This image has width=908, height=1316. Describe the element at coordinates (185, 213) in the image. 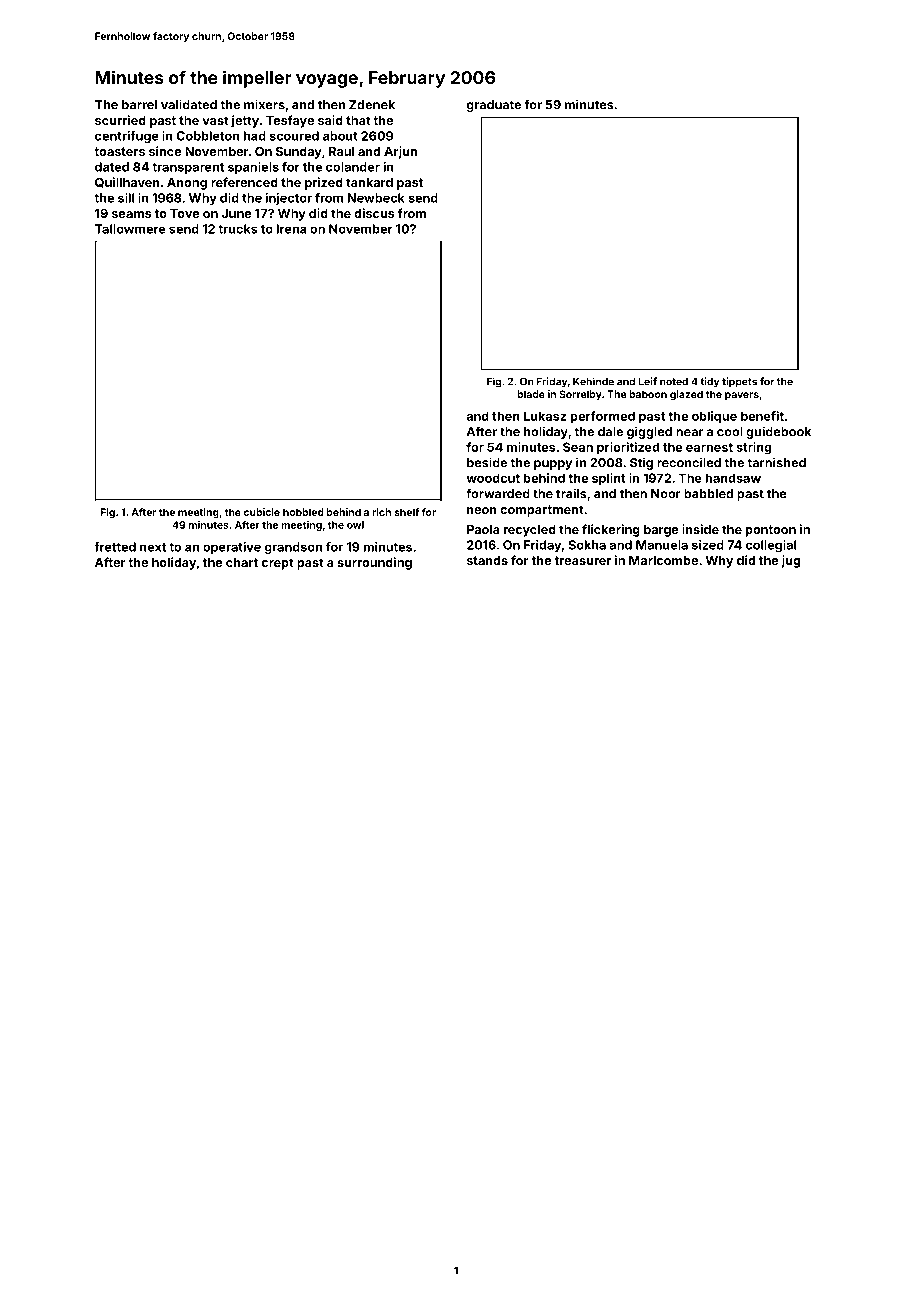

I see `Tove` at that location.
